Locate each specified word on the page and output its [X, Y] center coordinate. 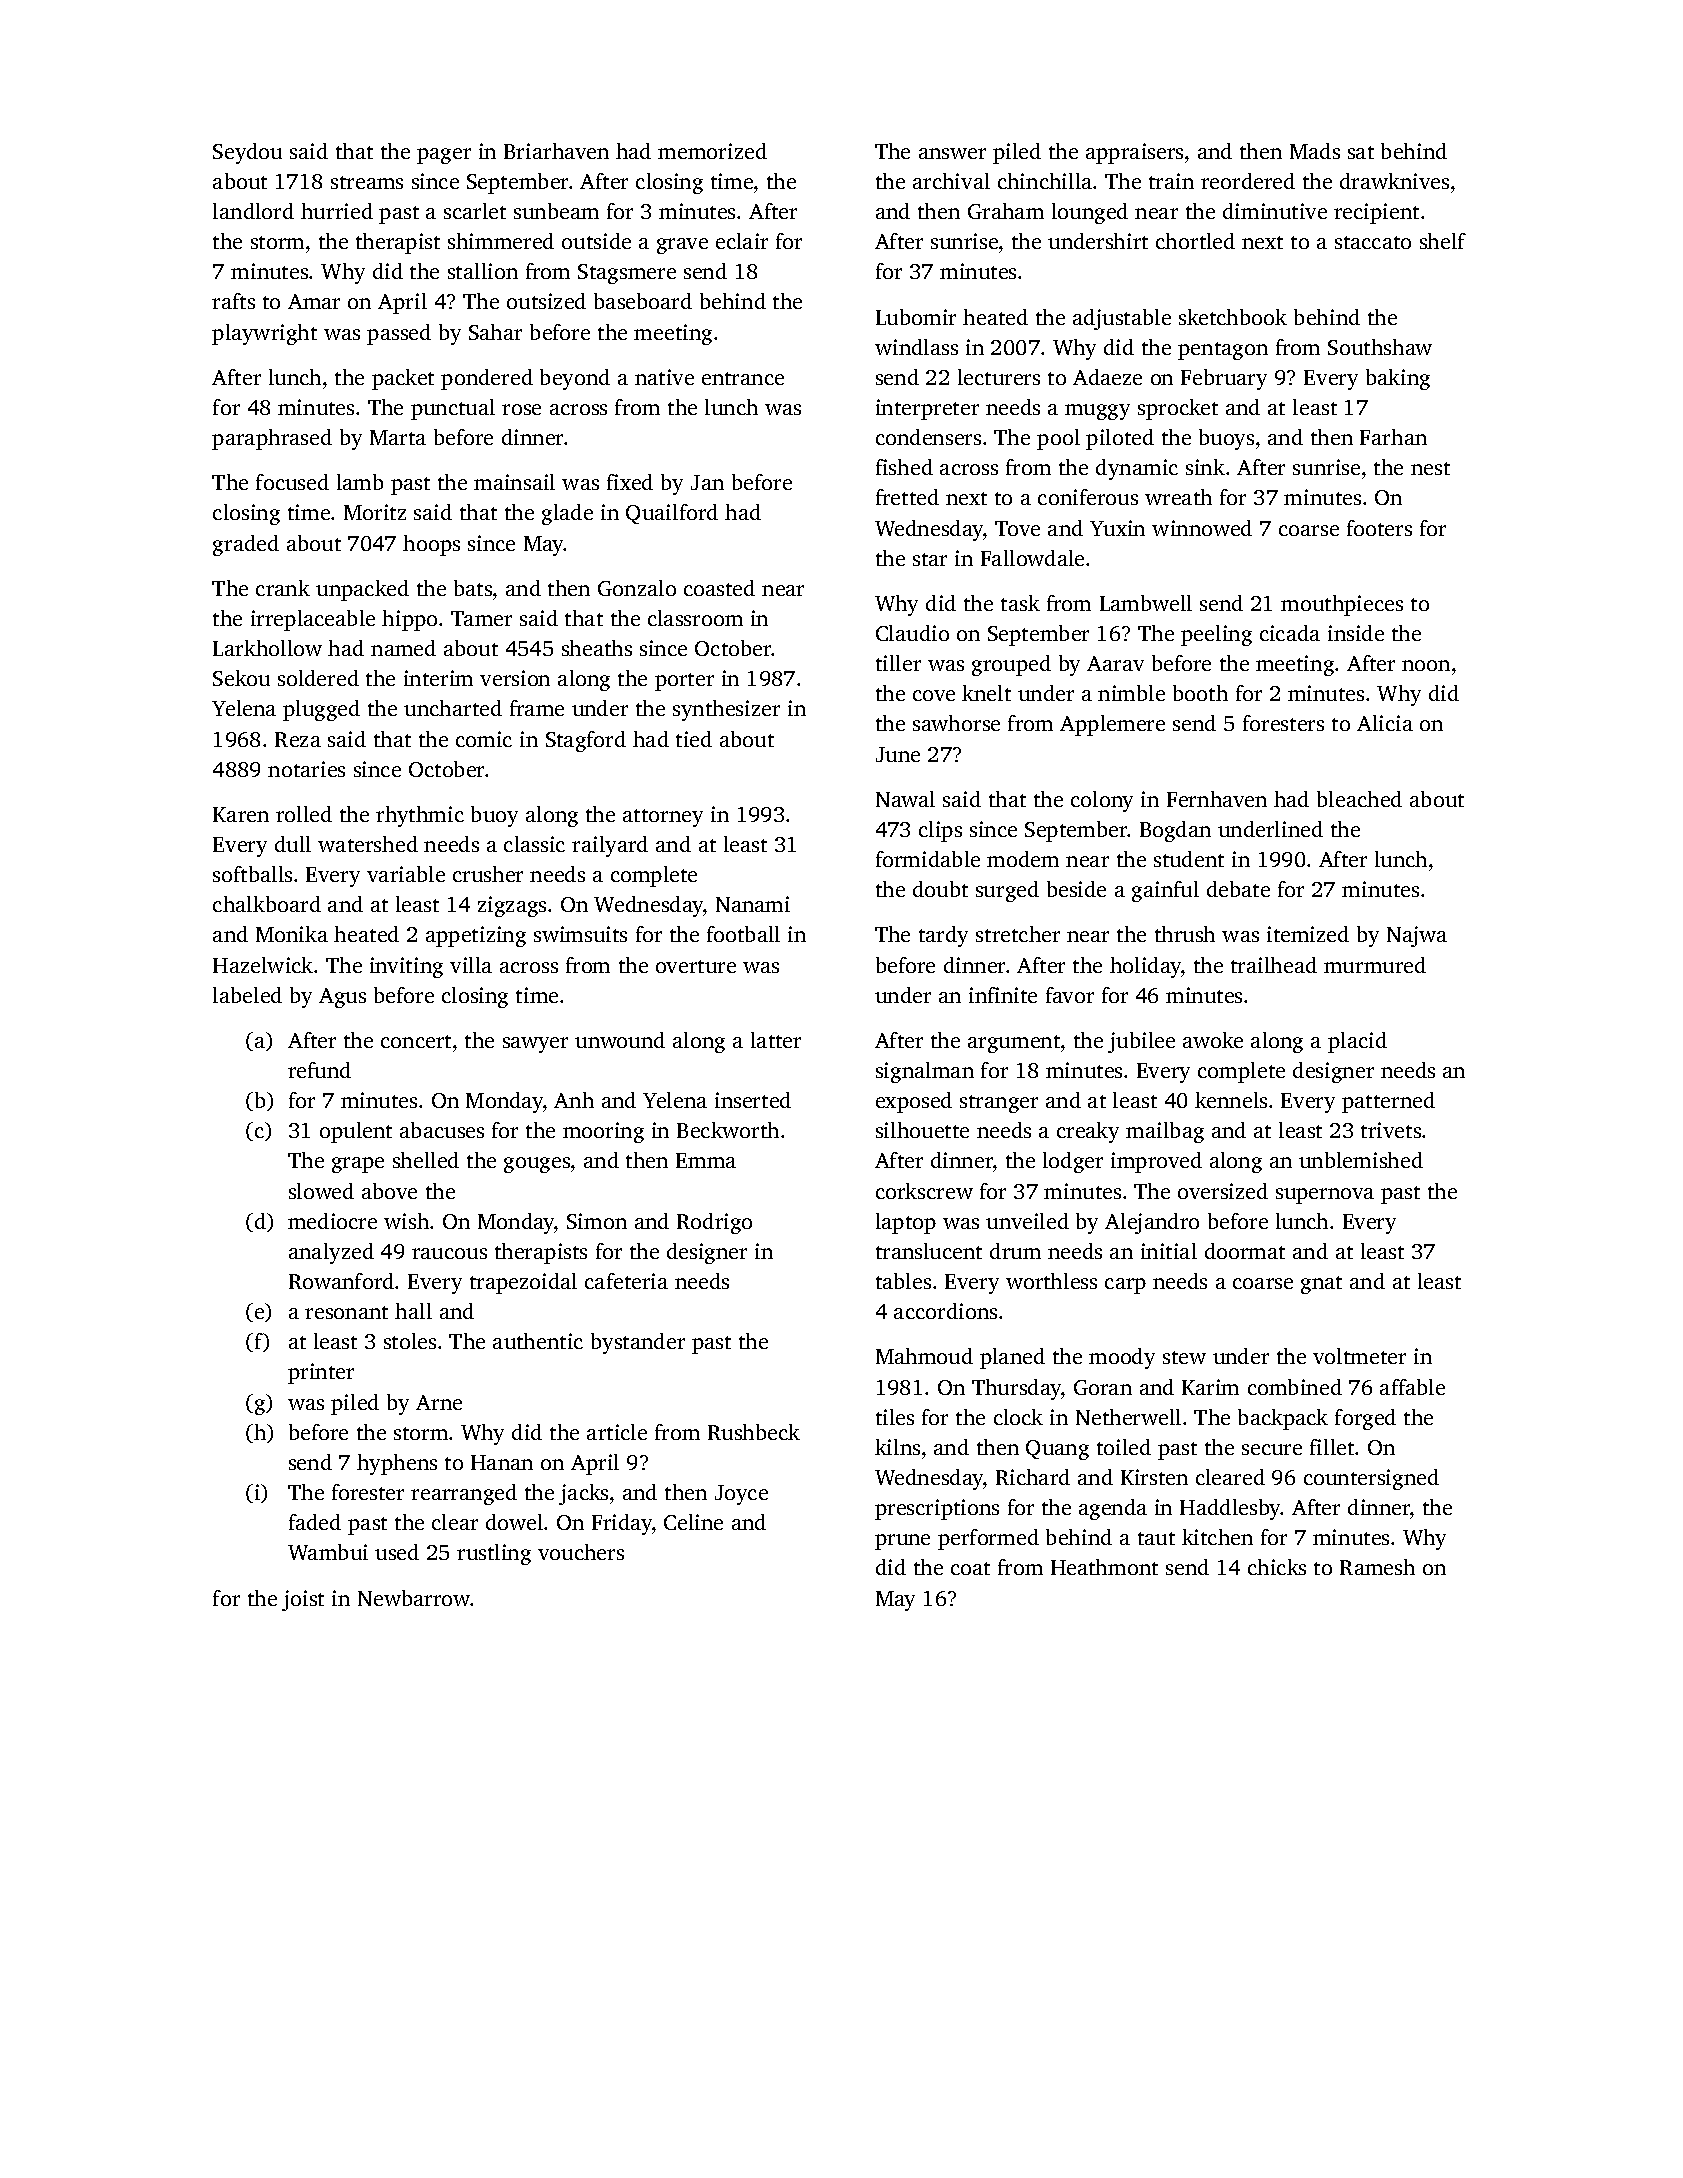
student [1189, 859]
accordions [945, 1311]
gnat [1321, 1285]
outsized [546, 301]
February [1224, 379]
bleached [1359, 799]
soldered [318, 678]
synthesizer [726, 710]
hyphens [397, 1464]
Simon [597, 1221]
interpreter [927, 409]
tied [694, 739]
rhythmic [420, 816]
